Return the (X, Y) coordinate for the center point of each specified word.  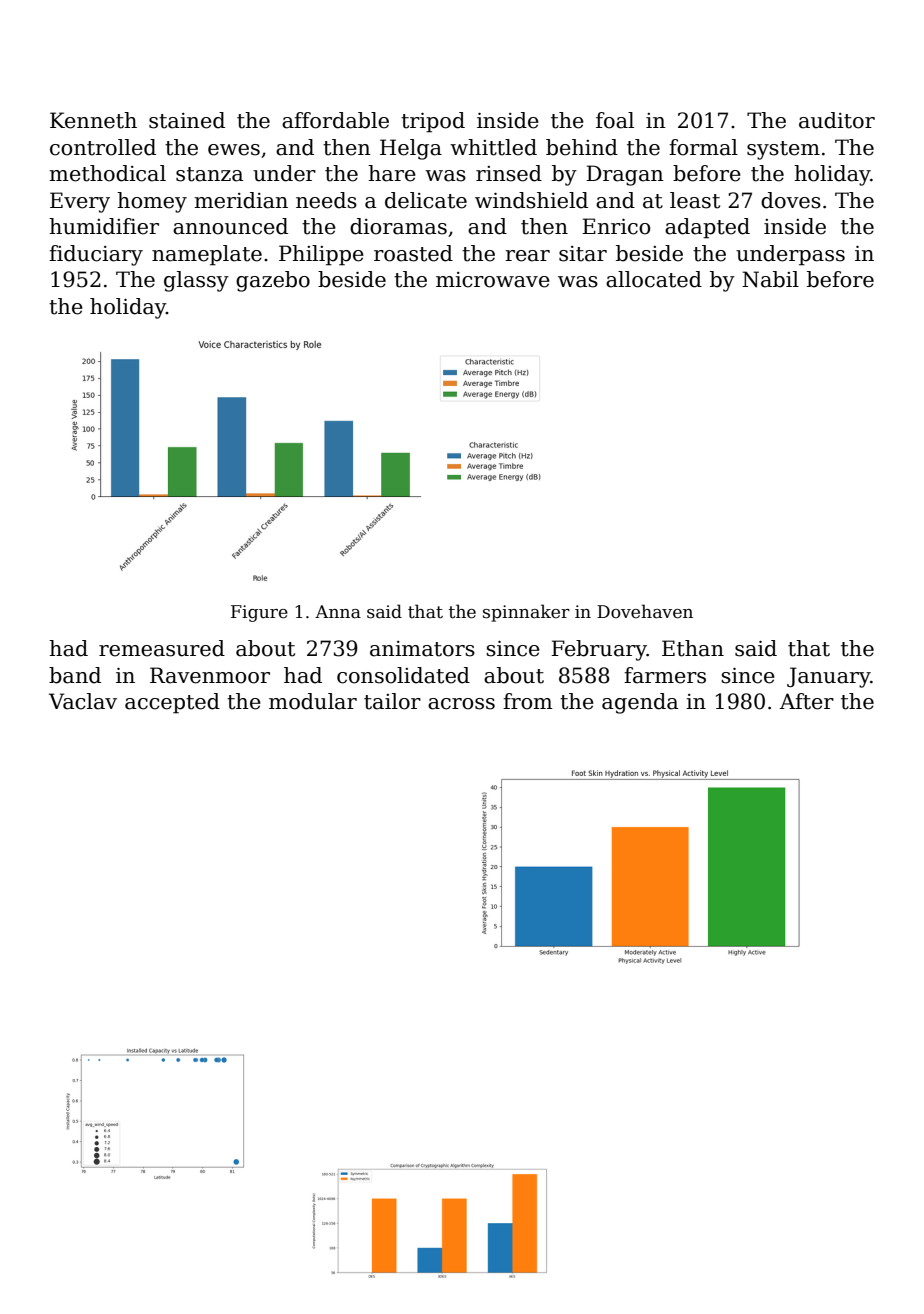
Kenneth (93, 120)
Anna (338, 612)
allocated (654, 279)
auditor (837, 120)
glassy (196, 281)
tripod (433, 122)
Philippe (321, 255)
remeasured (162, 648)
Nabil (770, 279)
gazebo (273, 281)
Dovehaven (645, 611)
